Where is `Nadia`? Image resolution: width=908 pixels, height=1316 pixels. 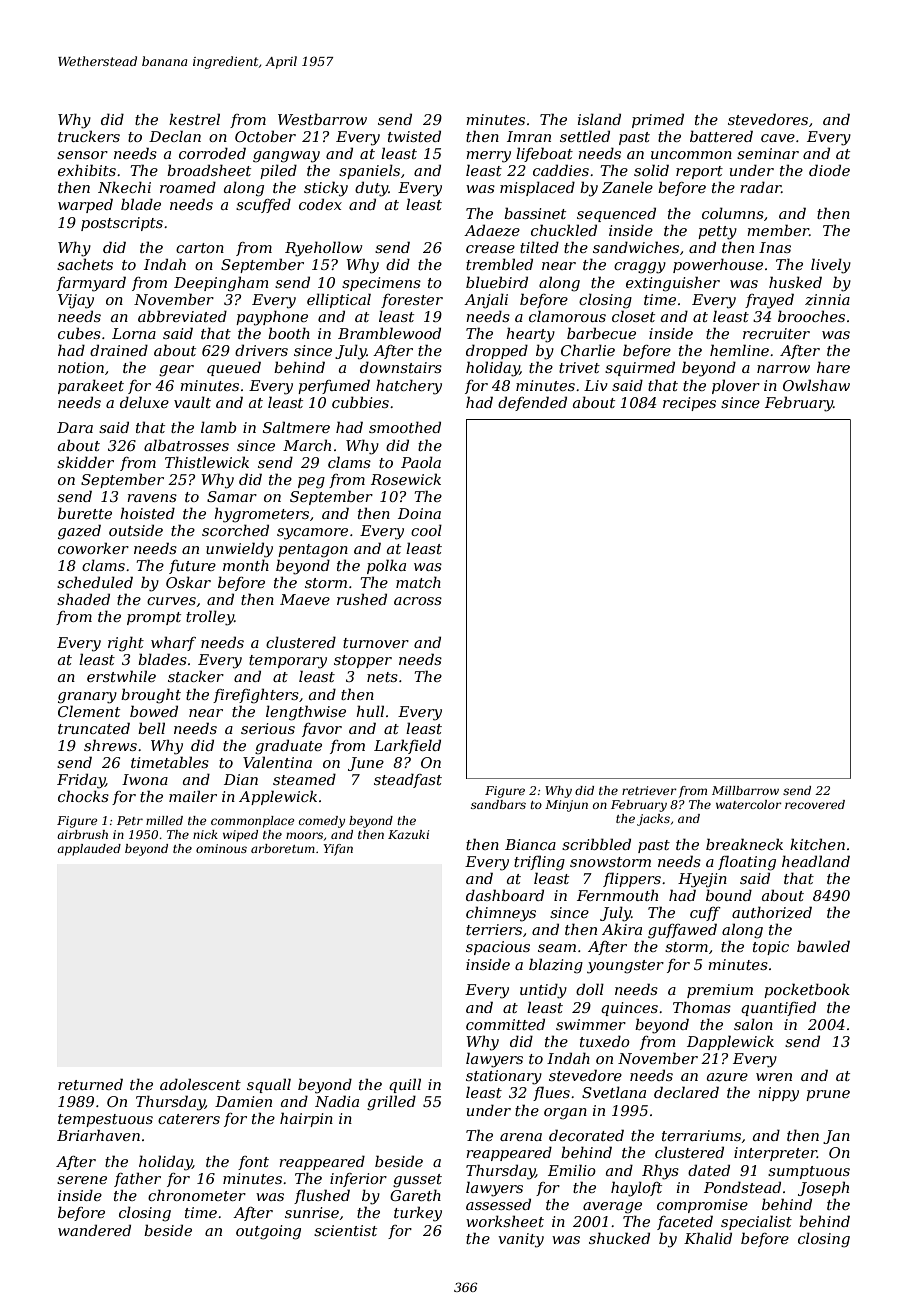 Nadia is located at coordinates (337, 1101).
